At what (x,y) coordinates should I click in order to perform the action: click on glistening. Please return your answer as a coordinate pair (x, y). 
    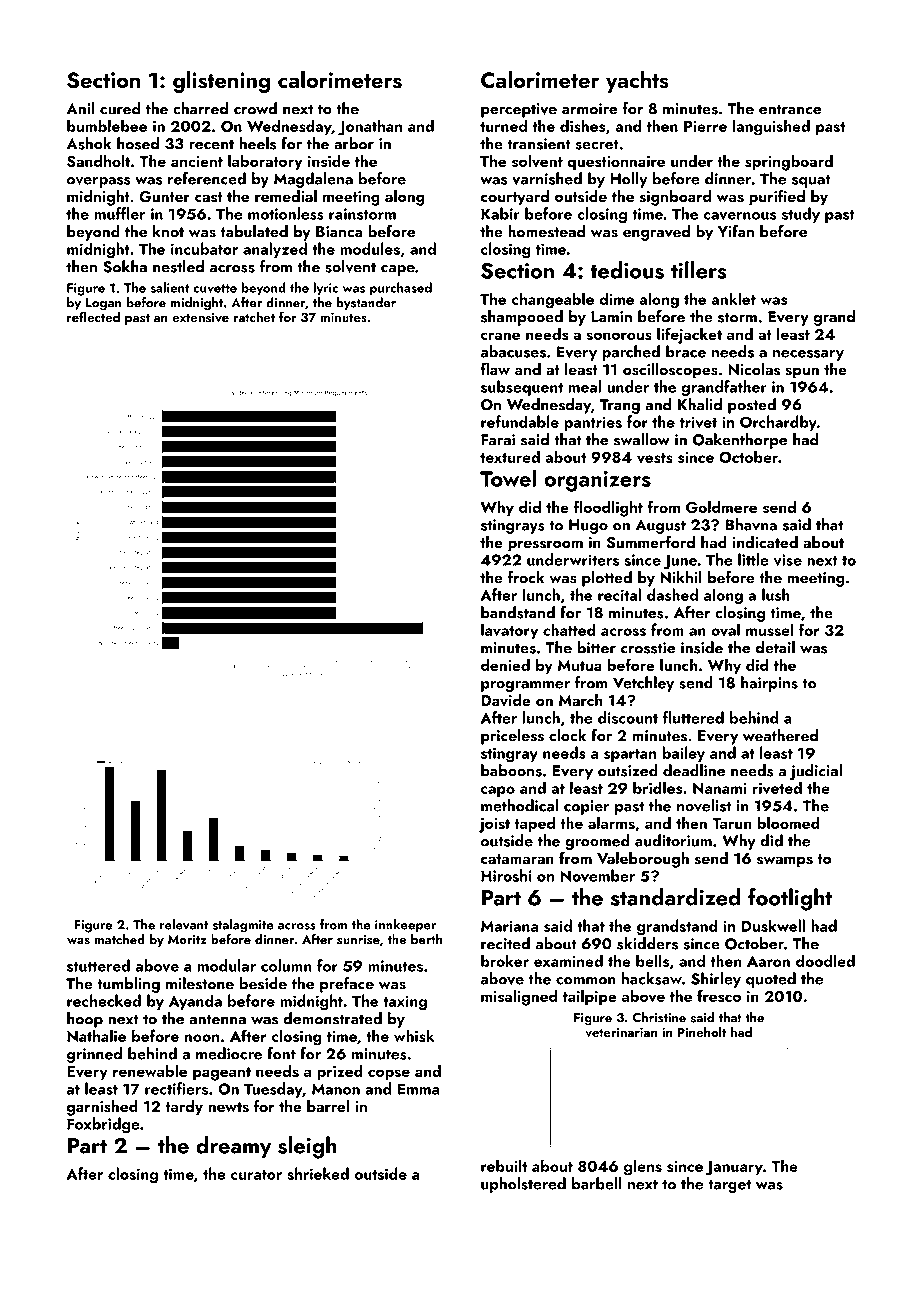
    Looking at the image, I should click on (221, 82).
